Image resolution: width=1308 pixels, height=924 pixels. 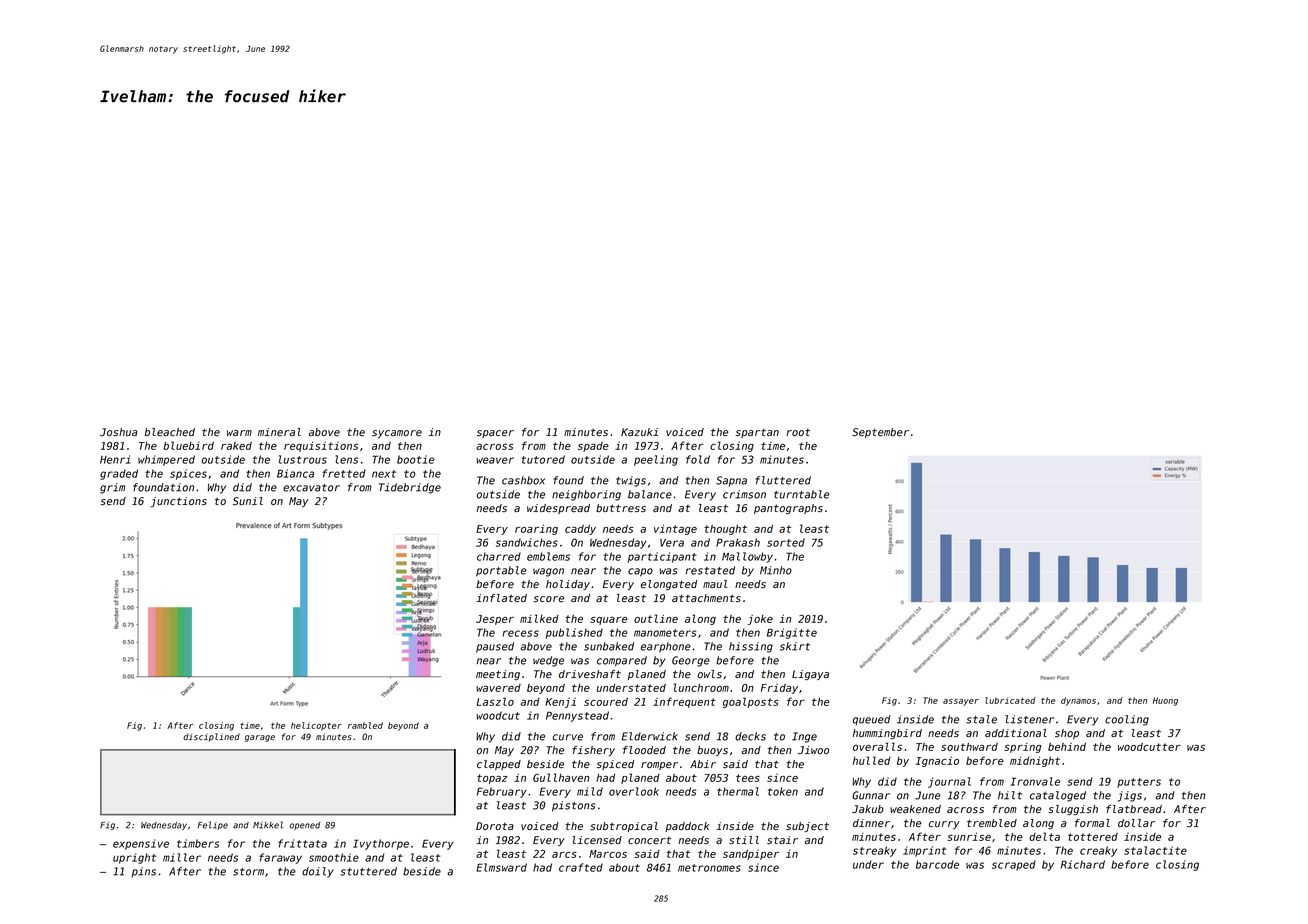 What do you see at coordinates (798, 432) in the screenshot?
I see `root` at bounding box center [798, 432].
